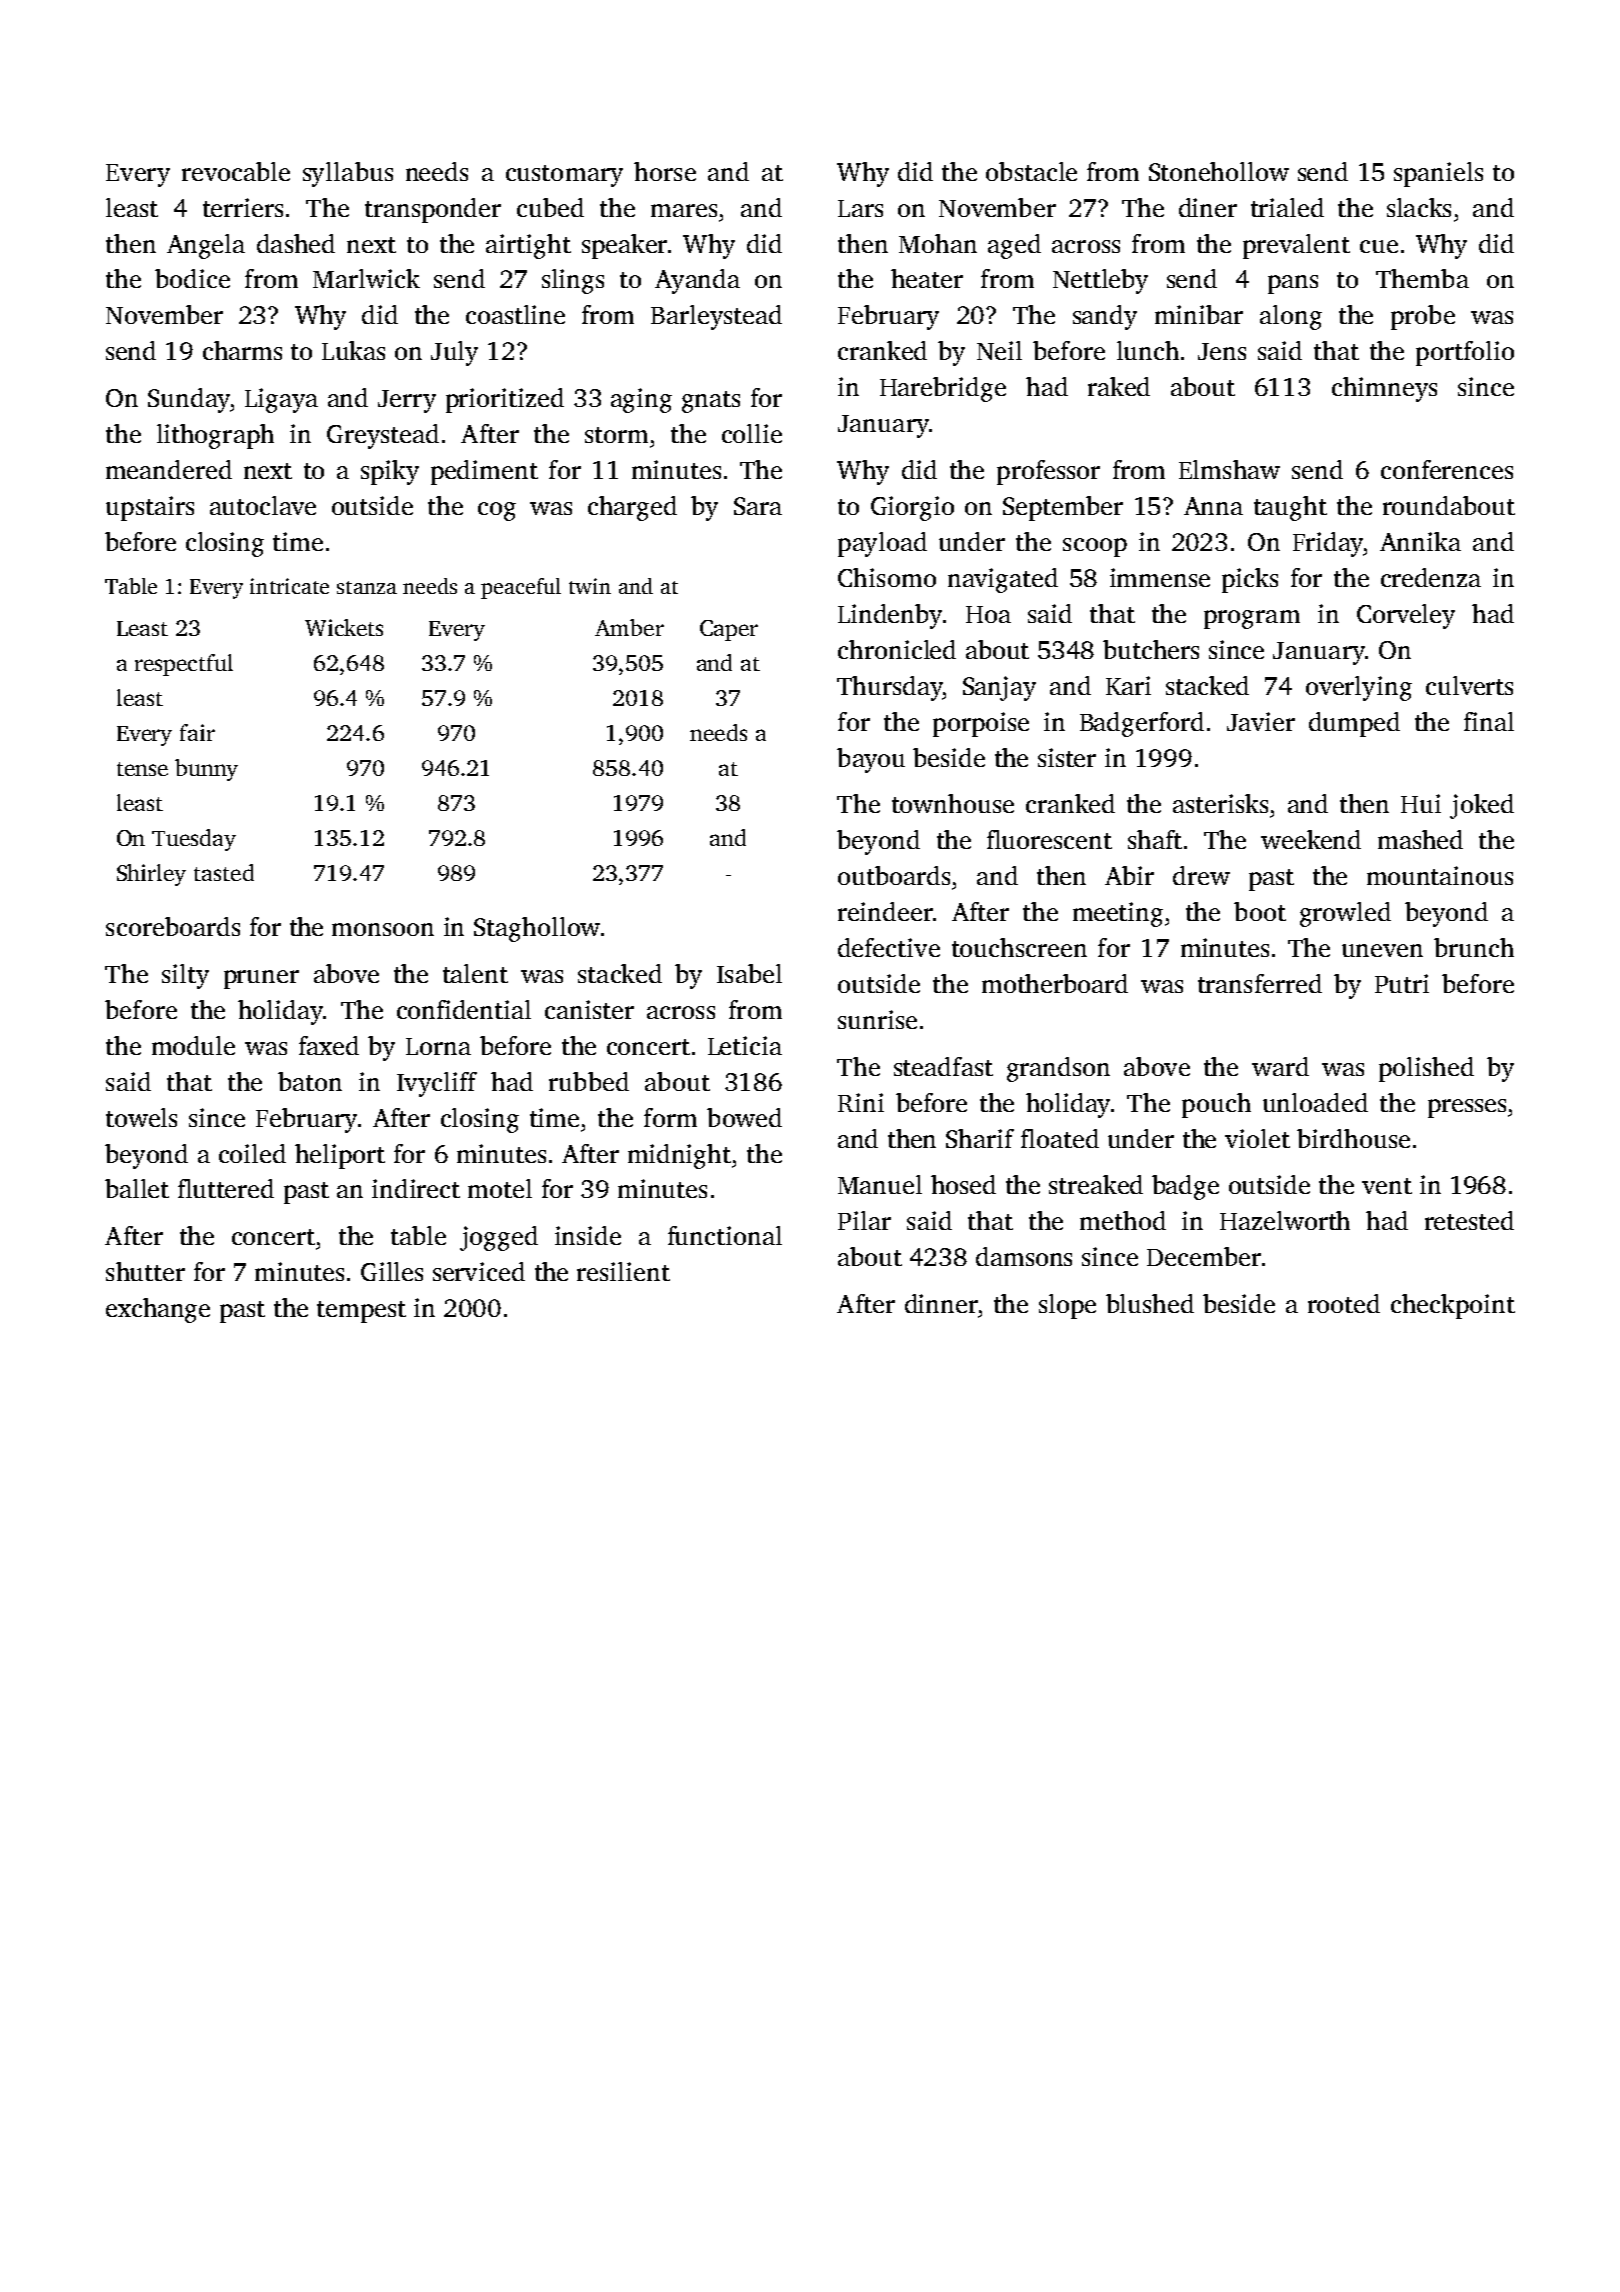  What do you see at coordinates (860, 208) in the screenshot?
I see `Lars` at bounding box center [860, 208].
